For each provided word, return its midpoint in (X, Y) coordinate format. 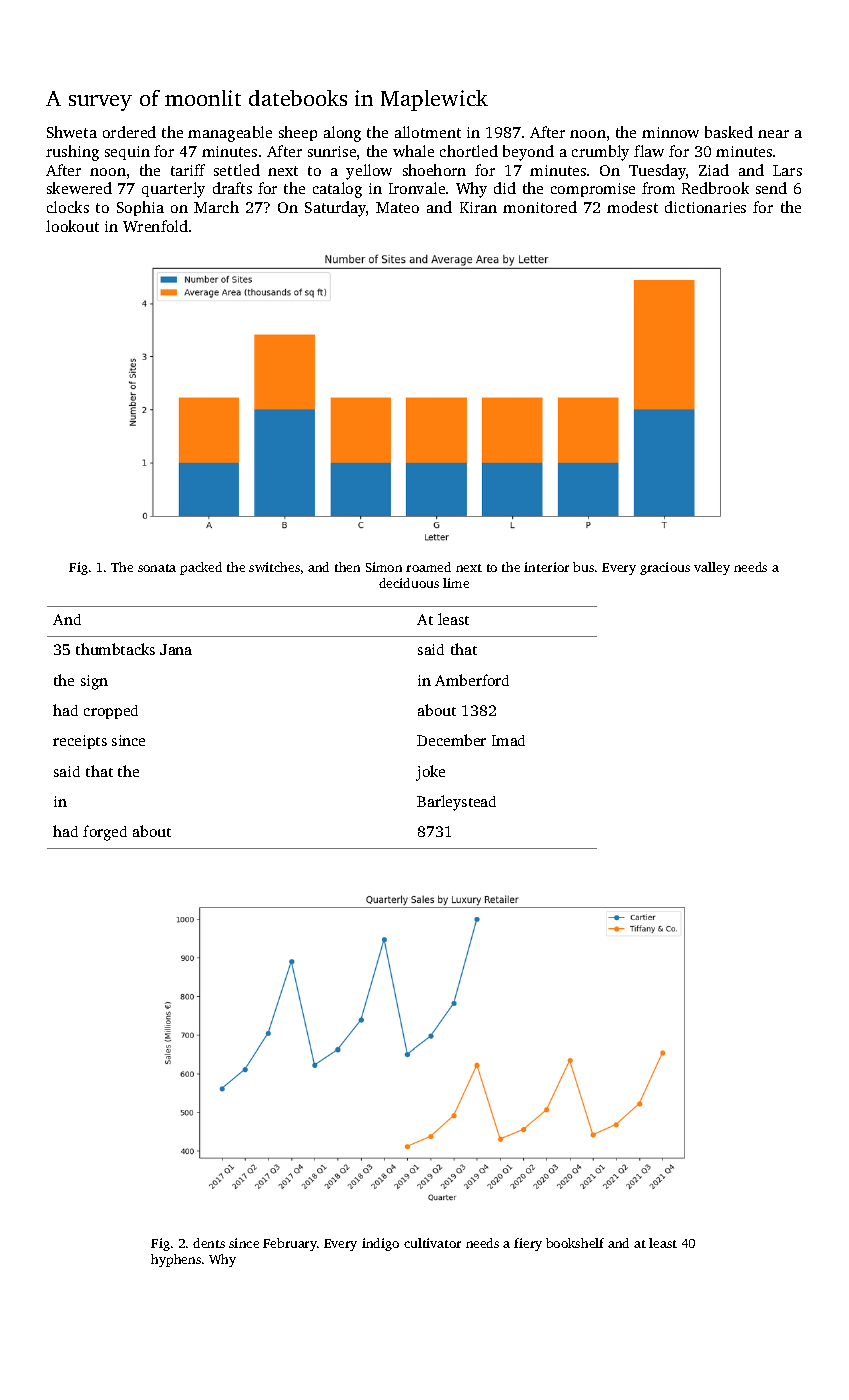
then (347, 567)
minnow (670, 132)
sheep (298, 133)
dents (209, 1243)
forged (105, 833)
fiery (528, 1244)
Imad (508, 740)
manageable (230, 134)
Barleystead (456, 803)
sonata (157, 568)
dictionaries (705, 207)
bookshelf (575, 1243)
